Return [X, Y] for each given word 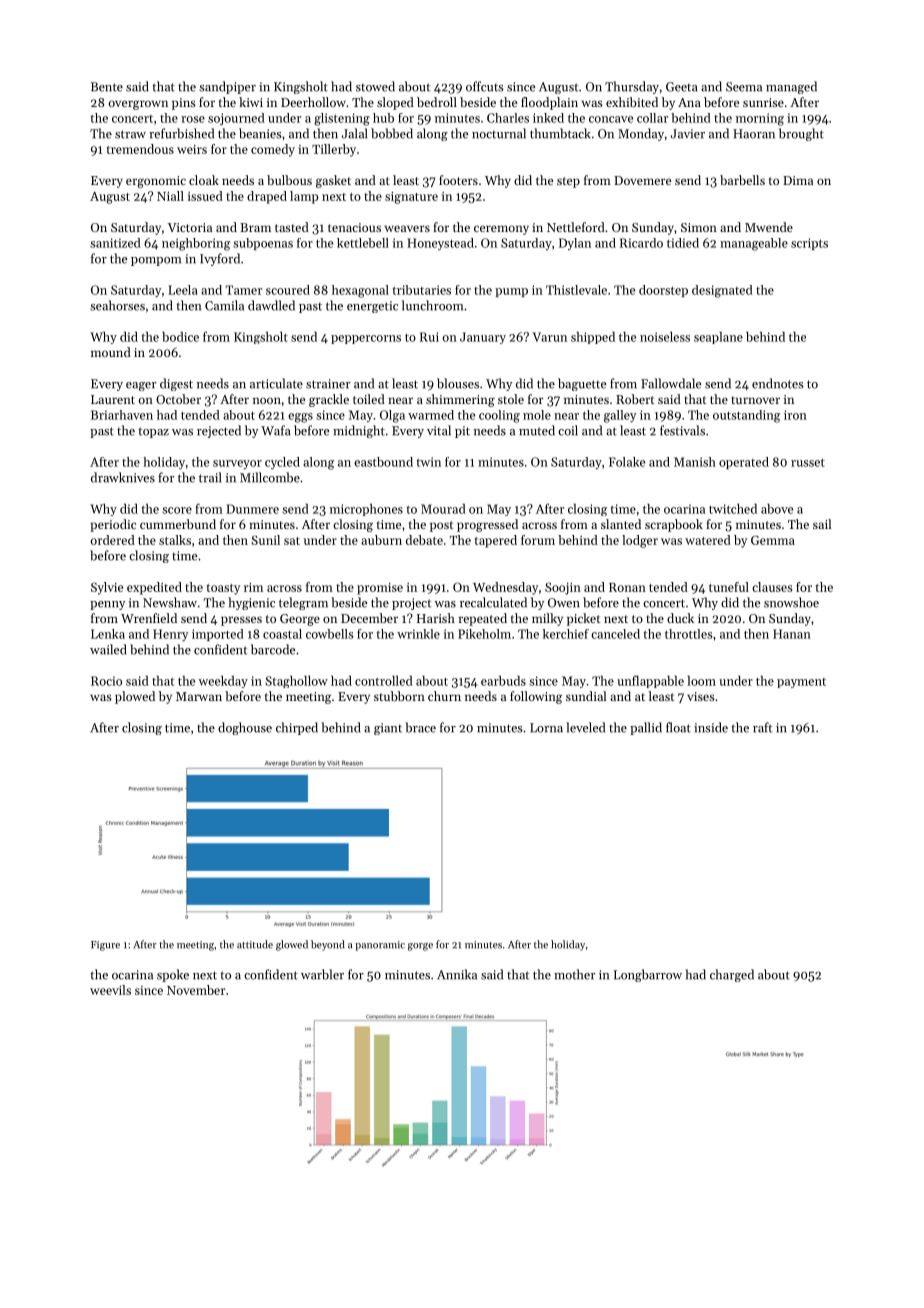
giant [388, 729]
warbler [322, 974]
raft [762, 727]
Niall [170, 196]
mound [111, 352]
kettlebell [363, 243]
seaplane [718, 338]
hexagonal [360, 291]
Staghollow [297, 682]
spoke [173, 975]
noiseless [665, 337]
